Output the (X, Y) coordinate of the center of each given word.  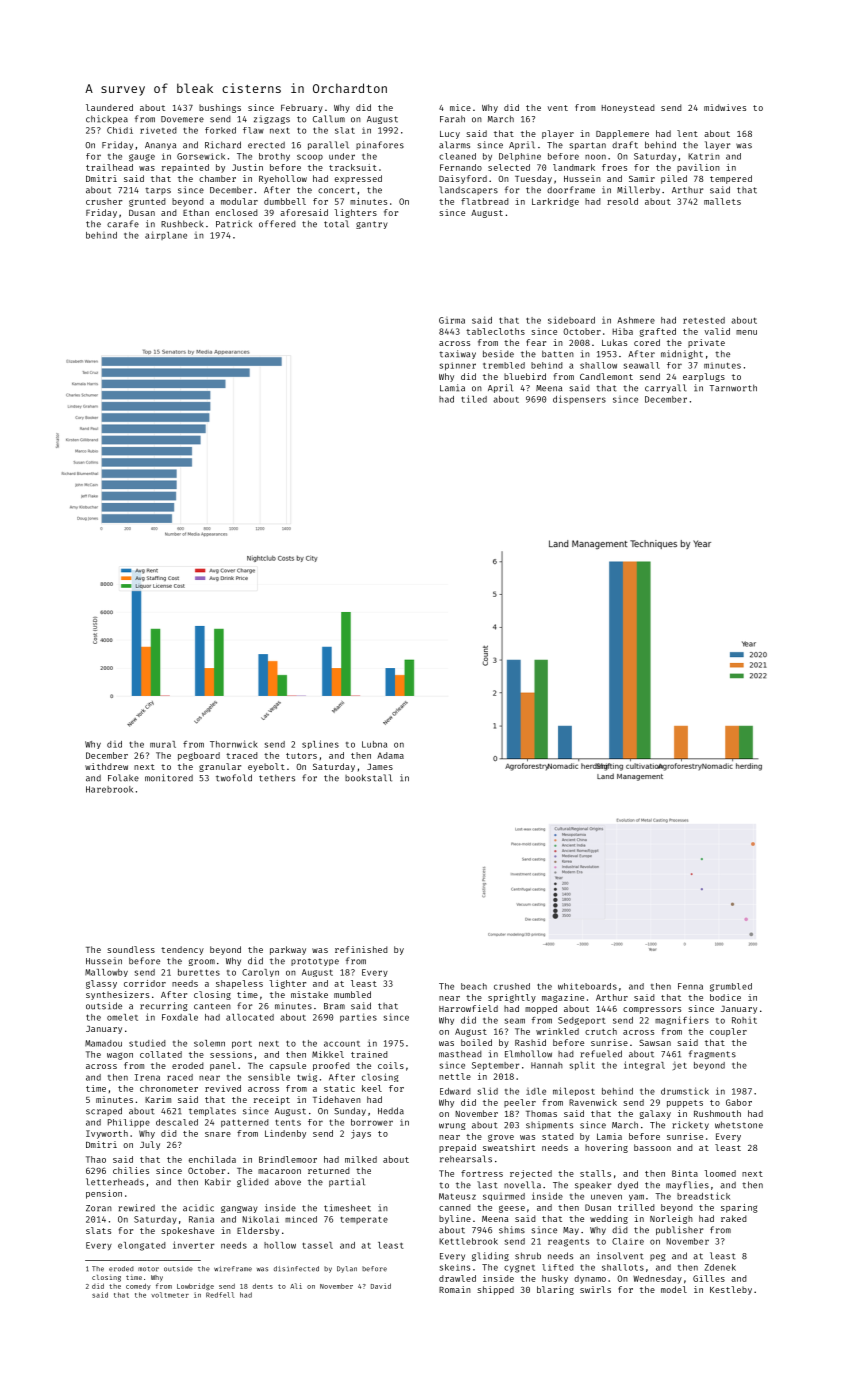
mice (460, 107)
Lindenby (285, 1134)
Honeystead (628, 108)
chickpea (107, 119)
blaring (555, 1290)
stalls (595, 1173)
